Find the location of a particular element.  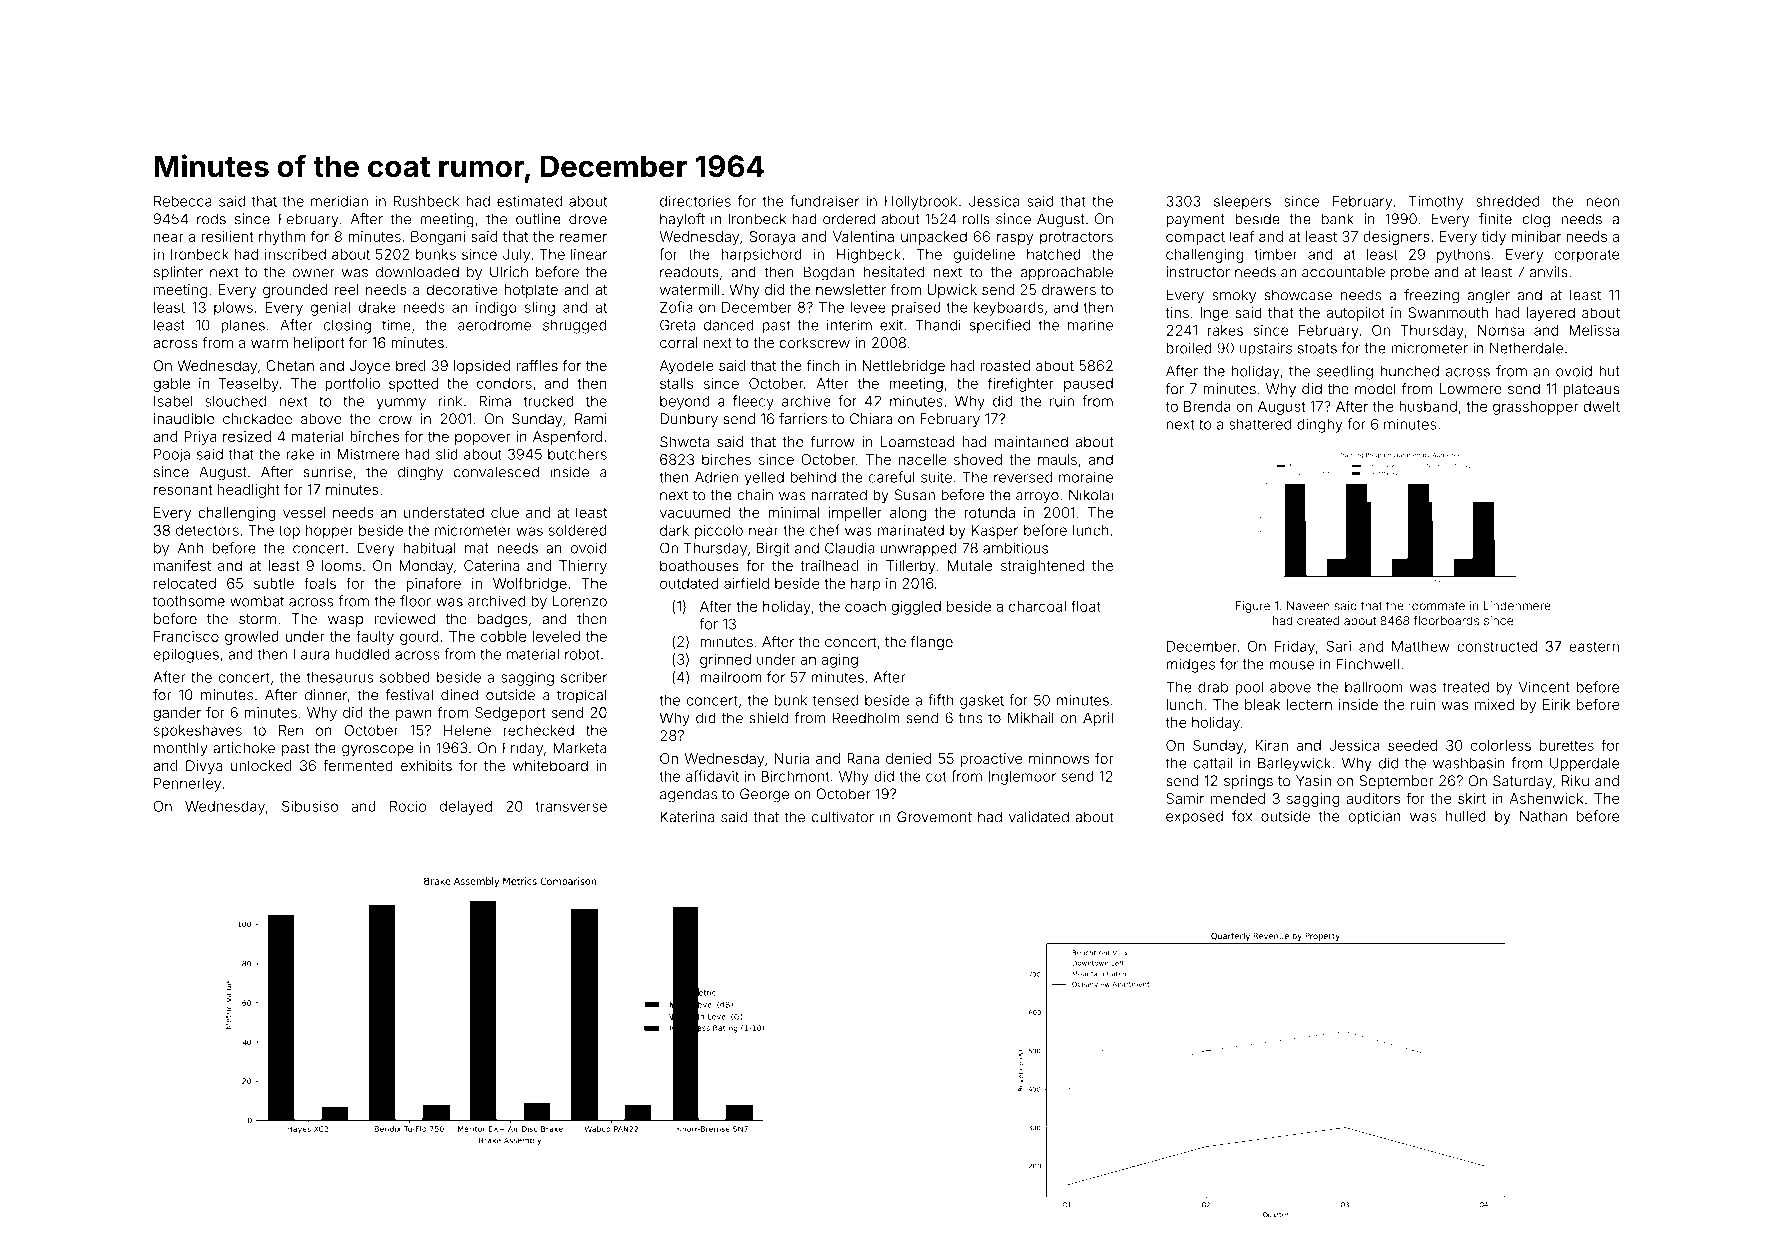

aging is located at coordinates (839, 661).
